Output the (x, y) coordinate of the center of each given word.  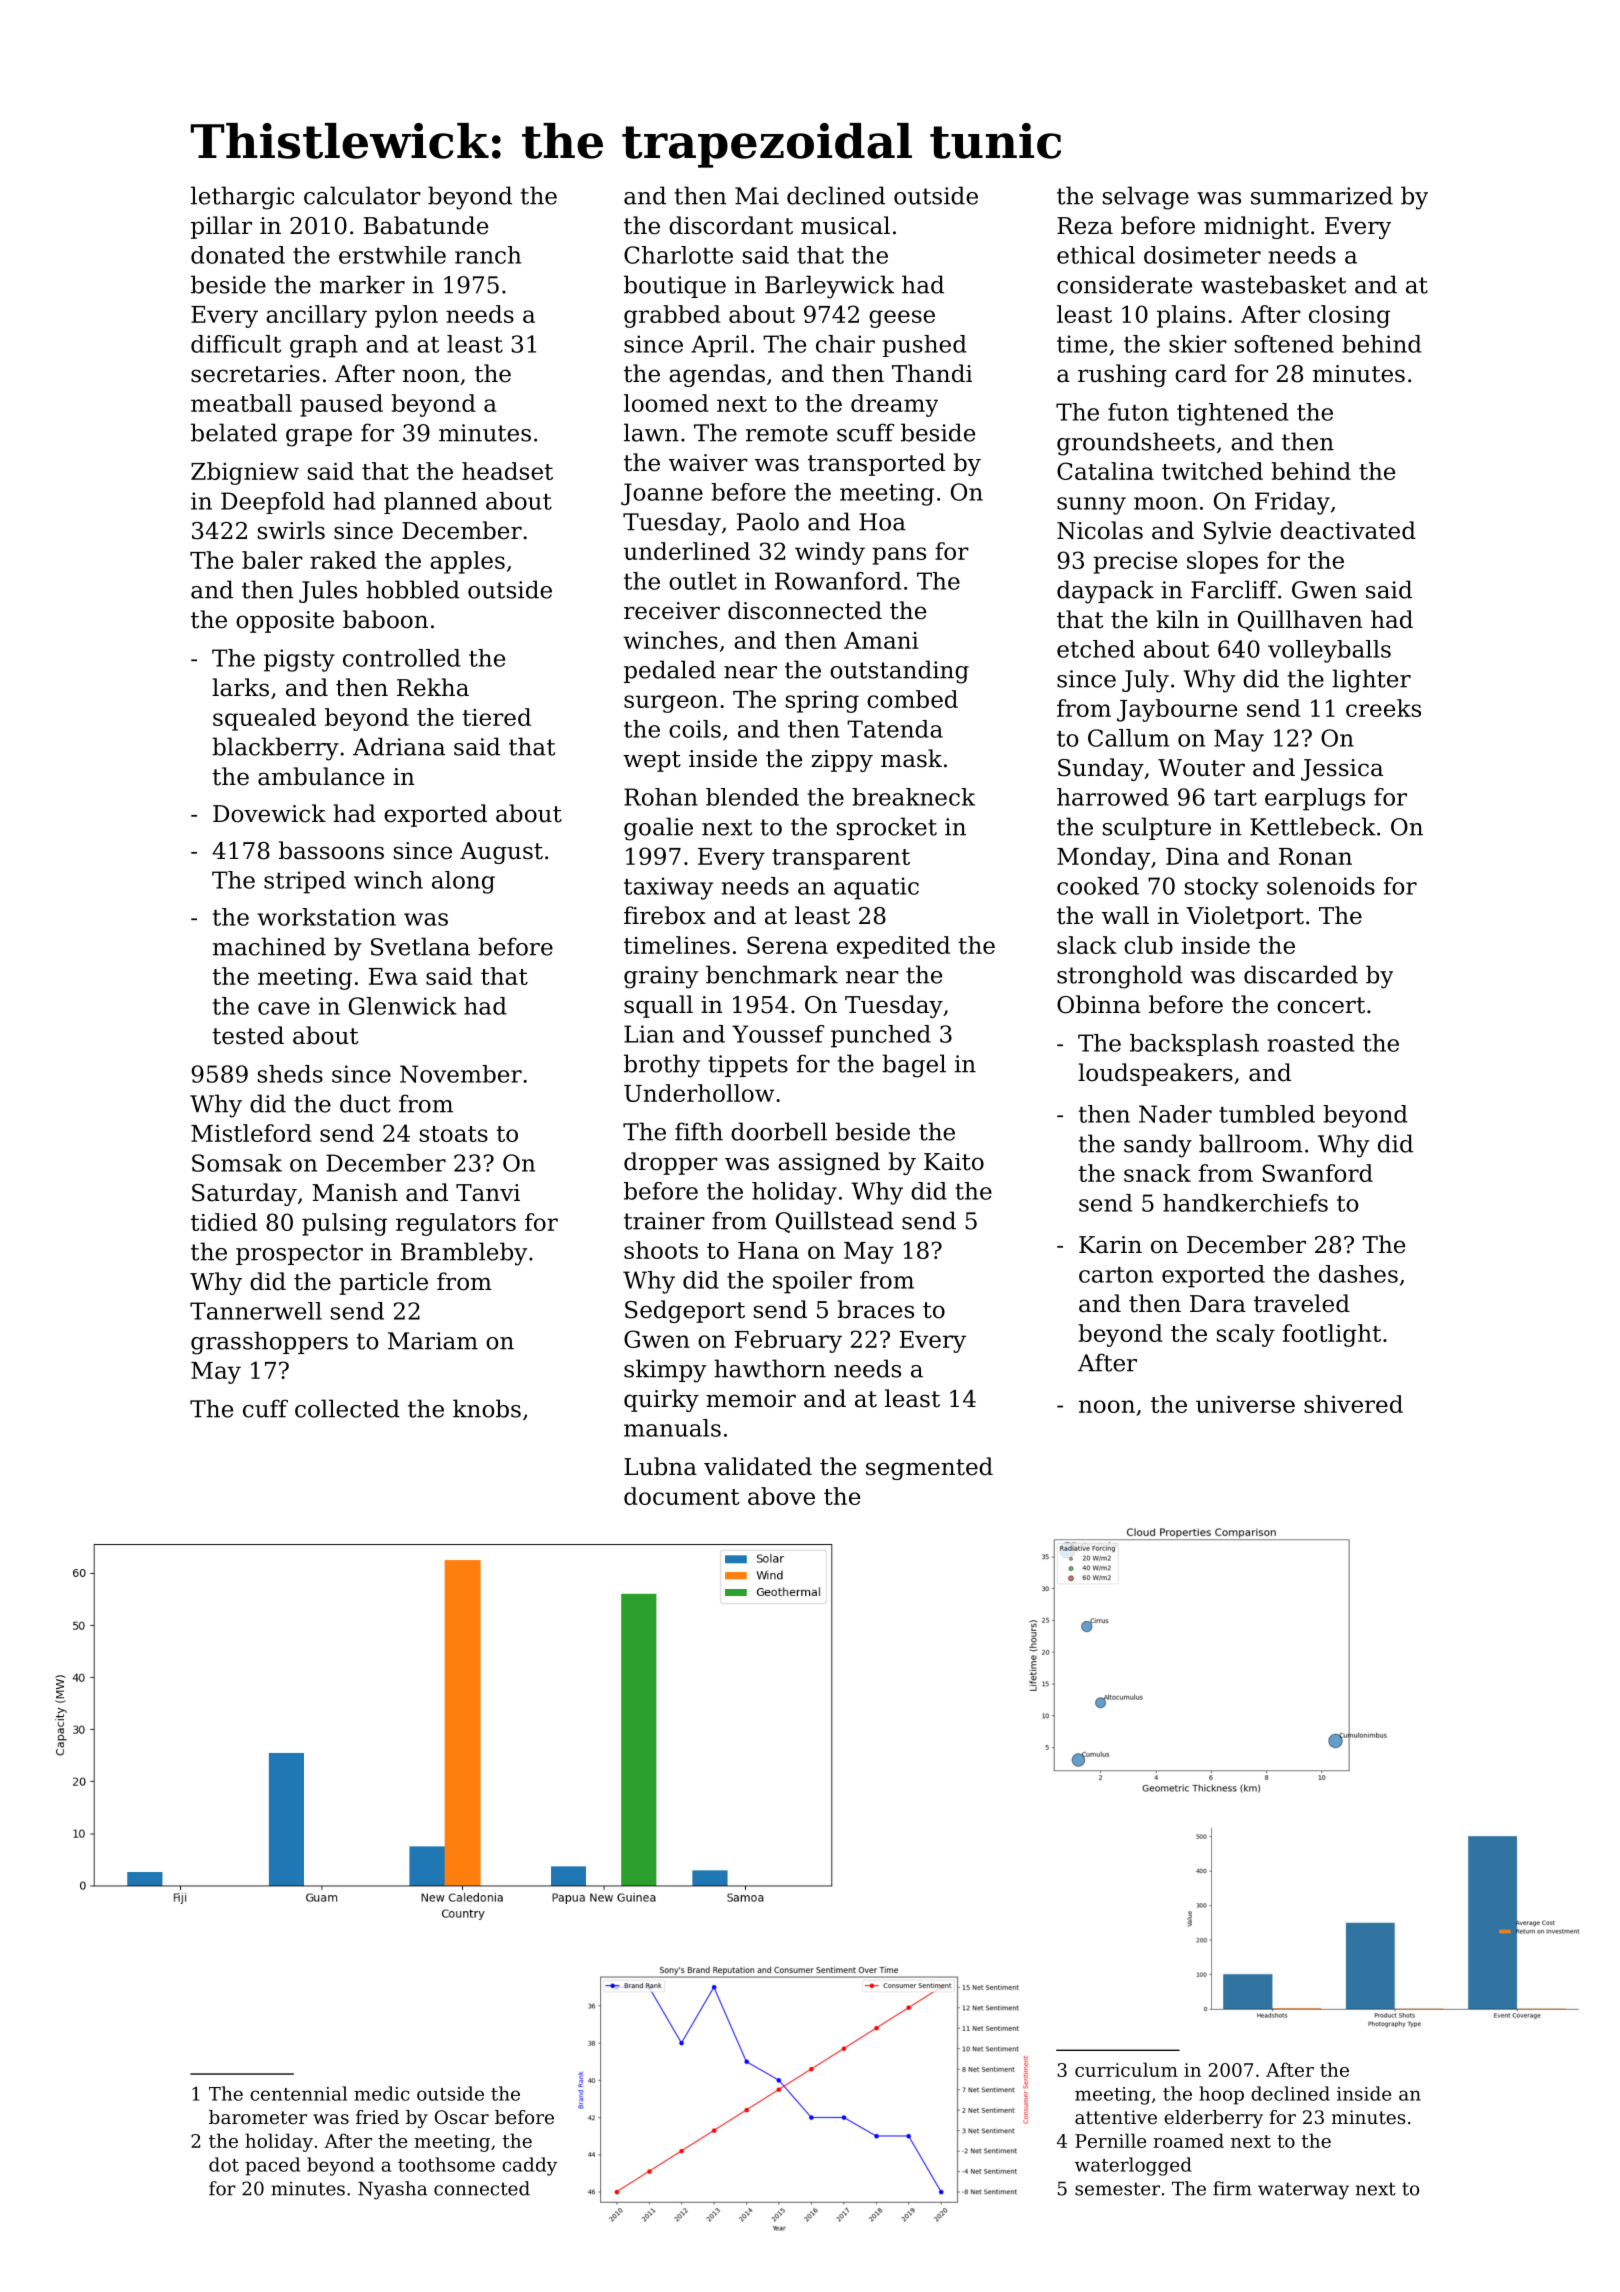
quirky (661, 1400)
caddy (529, 2166)
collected (347, 1408)
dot (224, 2164)
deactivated (1348, 530)
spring (822, 702)
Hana (768, 1250)
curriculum (1126, 2069)
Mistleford (251, 1133)
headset (507, 471)
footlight (1332, 1335)
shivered (1353, 1404)
